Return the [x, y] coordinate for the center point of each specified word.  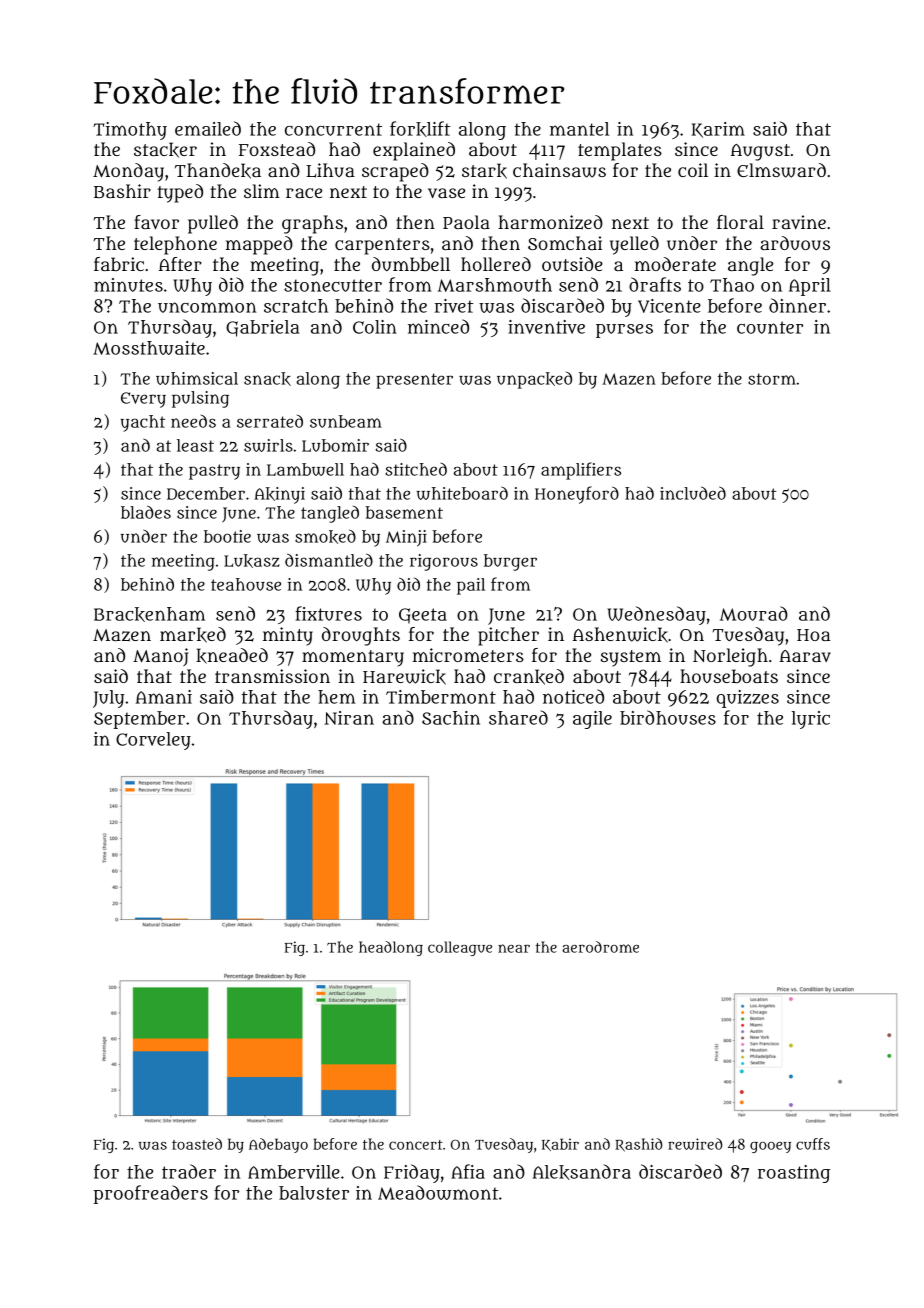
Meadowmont [438, 1192]
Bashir [122, 191]
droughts [361, 636]
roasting [794, 1174]
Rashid [638, 1145]
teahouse [246, 584]
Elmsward [781, 170]
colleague [460, 948]
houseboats [729, 676]
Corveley [153, 741]
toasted [197, 1144]
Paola [466, 222]
